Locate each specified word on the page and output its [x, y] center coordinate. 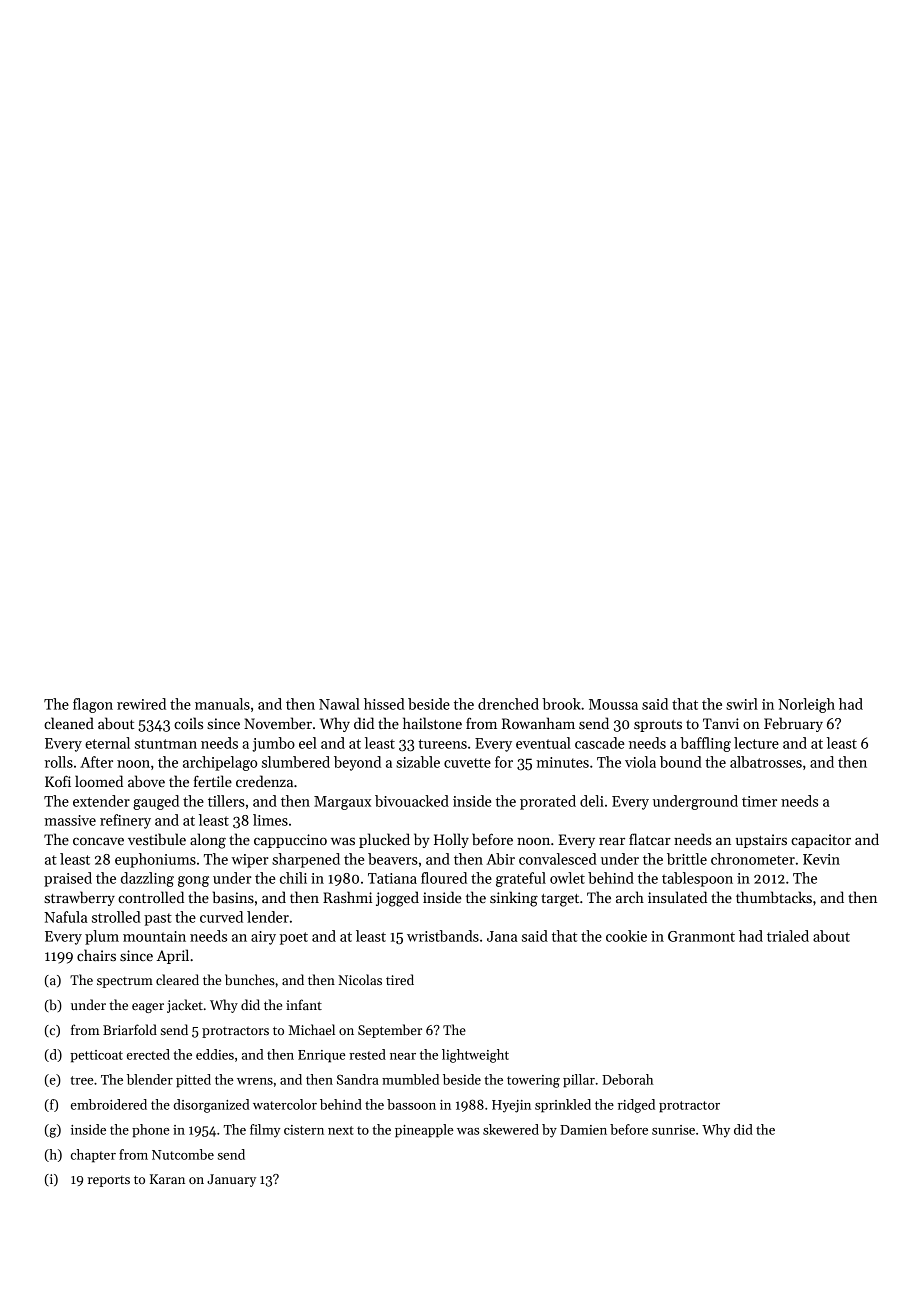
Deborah [627, 1079]
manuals [222, 704]
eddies [215, 1054]
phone [151, 1131]
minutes [562, 762]
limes [270, 820]
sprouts [658, 726]
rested [367, 1054]
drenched [508, 704]
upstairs [761, 841]
